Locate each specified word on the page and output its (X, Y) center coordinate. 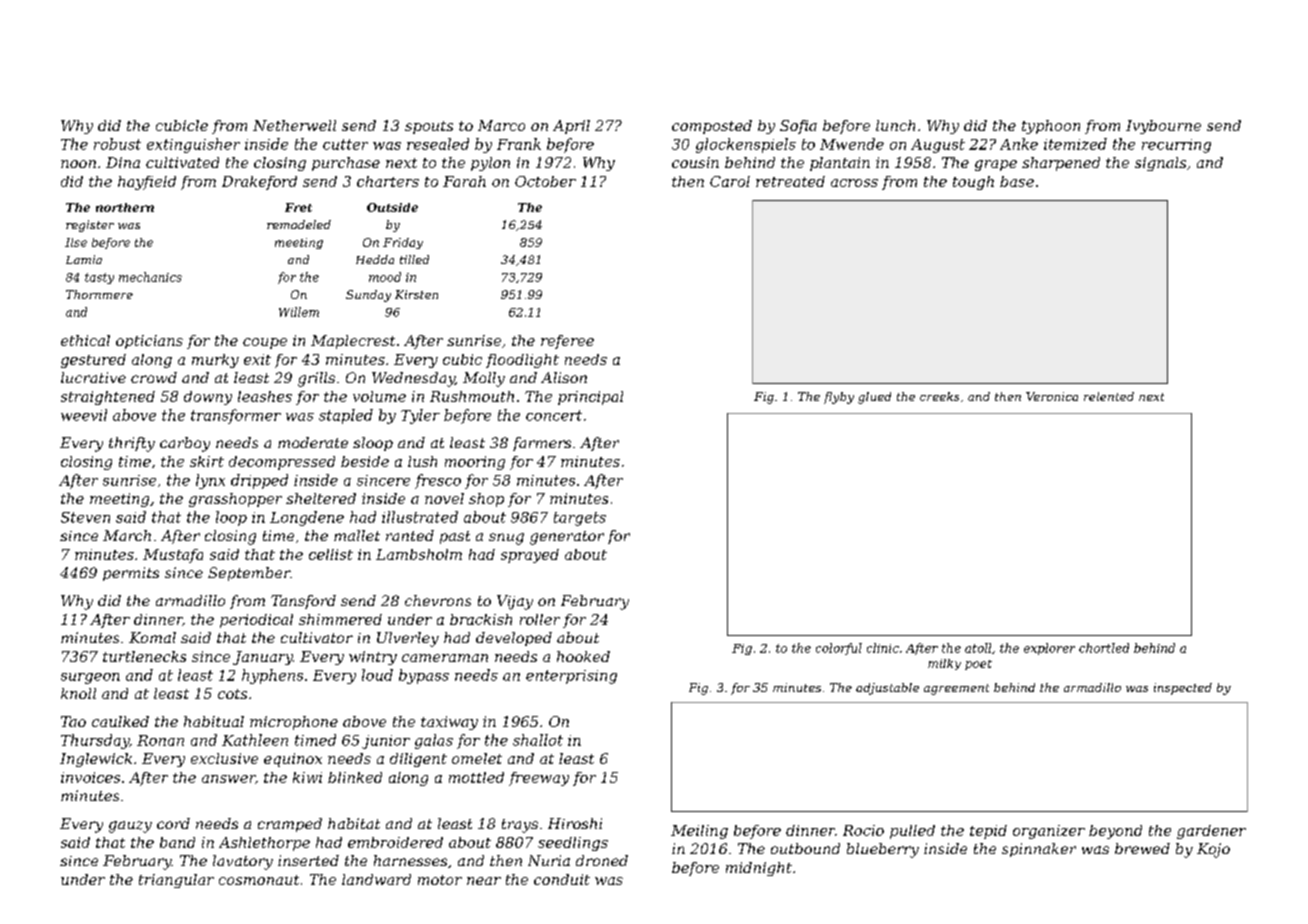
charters (388, 181)
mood (385, 277)
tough (973, 183)
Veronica (1052, 396)
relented (1109, 396)
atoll (978, 648)
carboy (185, 444)
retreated (790, 181)
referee (567, 342)
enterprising (571, 677)
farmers (542, 444)
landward (376, 879)
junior (386, 742)
